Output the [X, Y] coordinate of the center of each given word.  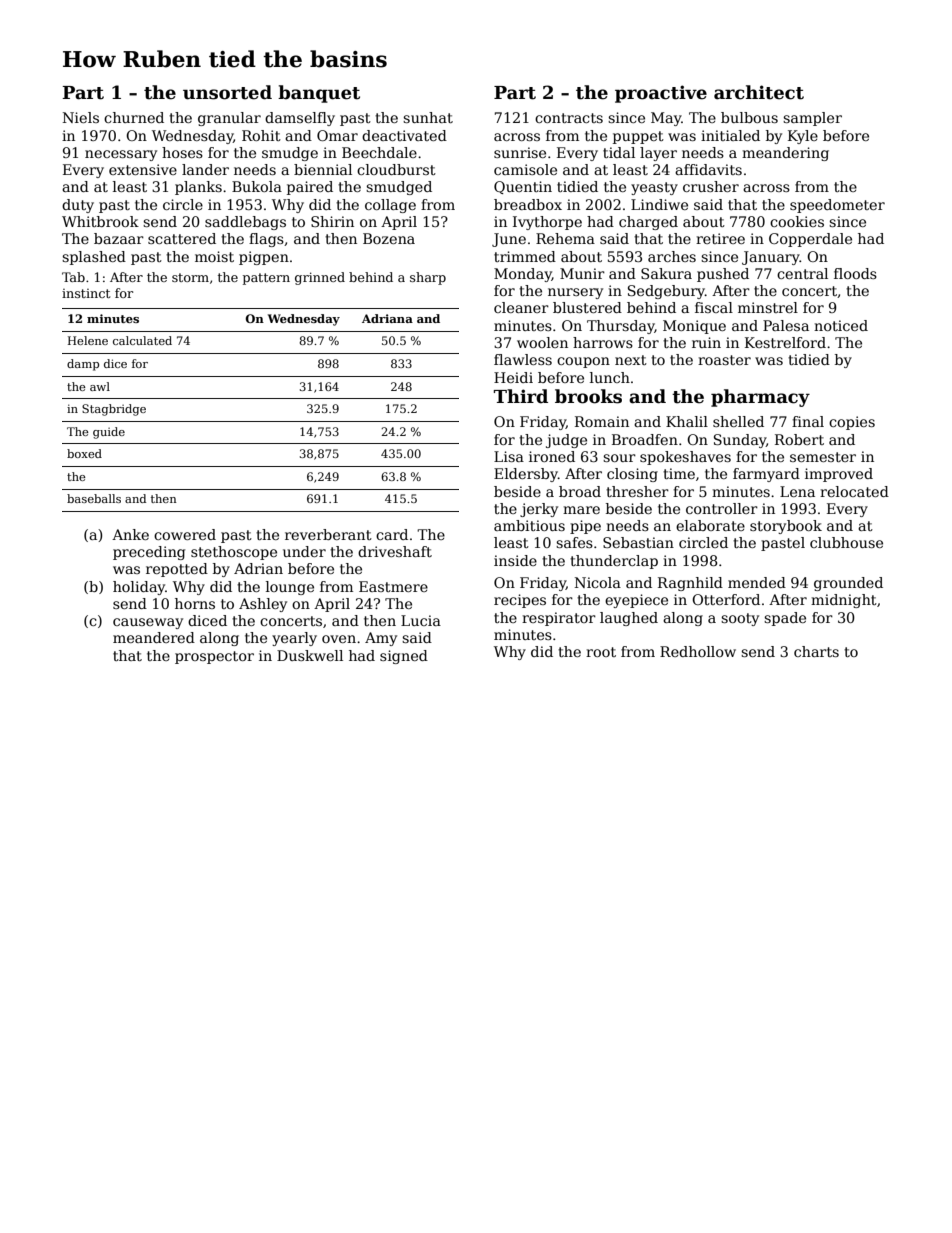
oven [339, 639]
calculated [142, 340]
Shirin [332, 221]
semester [823, 457]
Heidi [513, 377]
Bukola [257, 186]
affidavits [708, 169]
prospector [214, 657]
